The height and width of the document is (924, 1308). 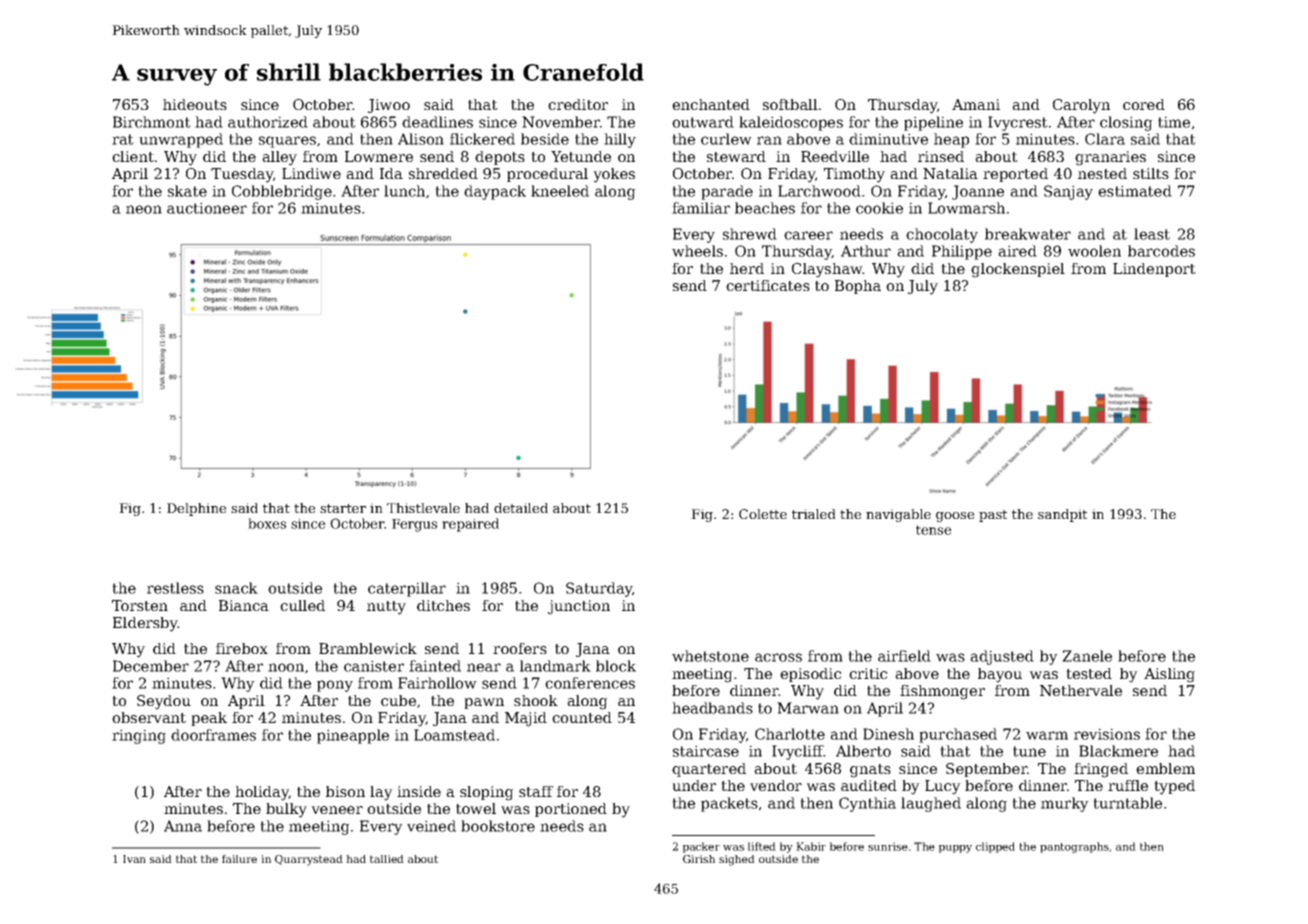 What do you see at coordinates (414, 525) in the document?
I see `Fergus` at bounding box center [414, 525].
